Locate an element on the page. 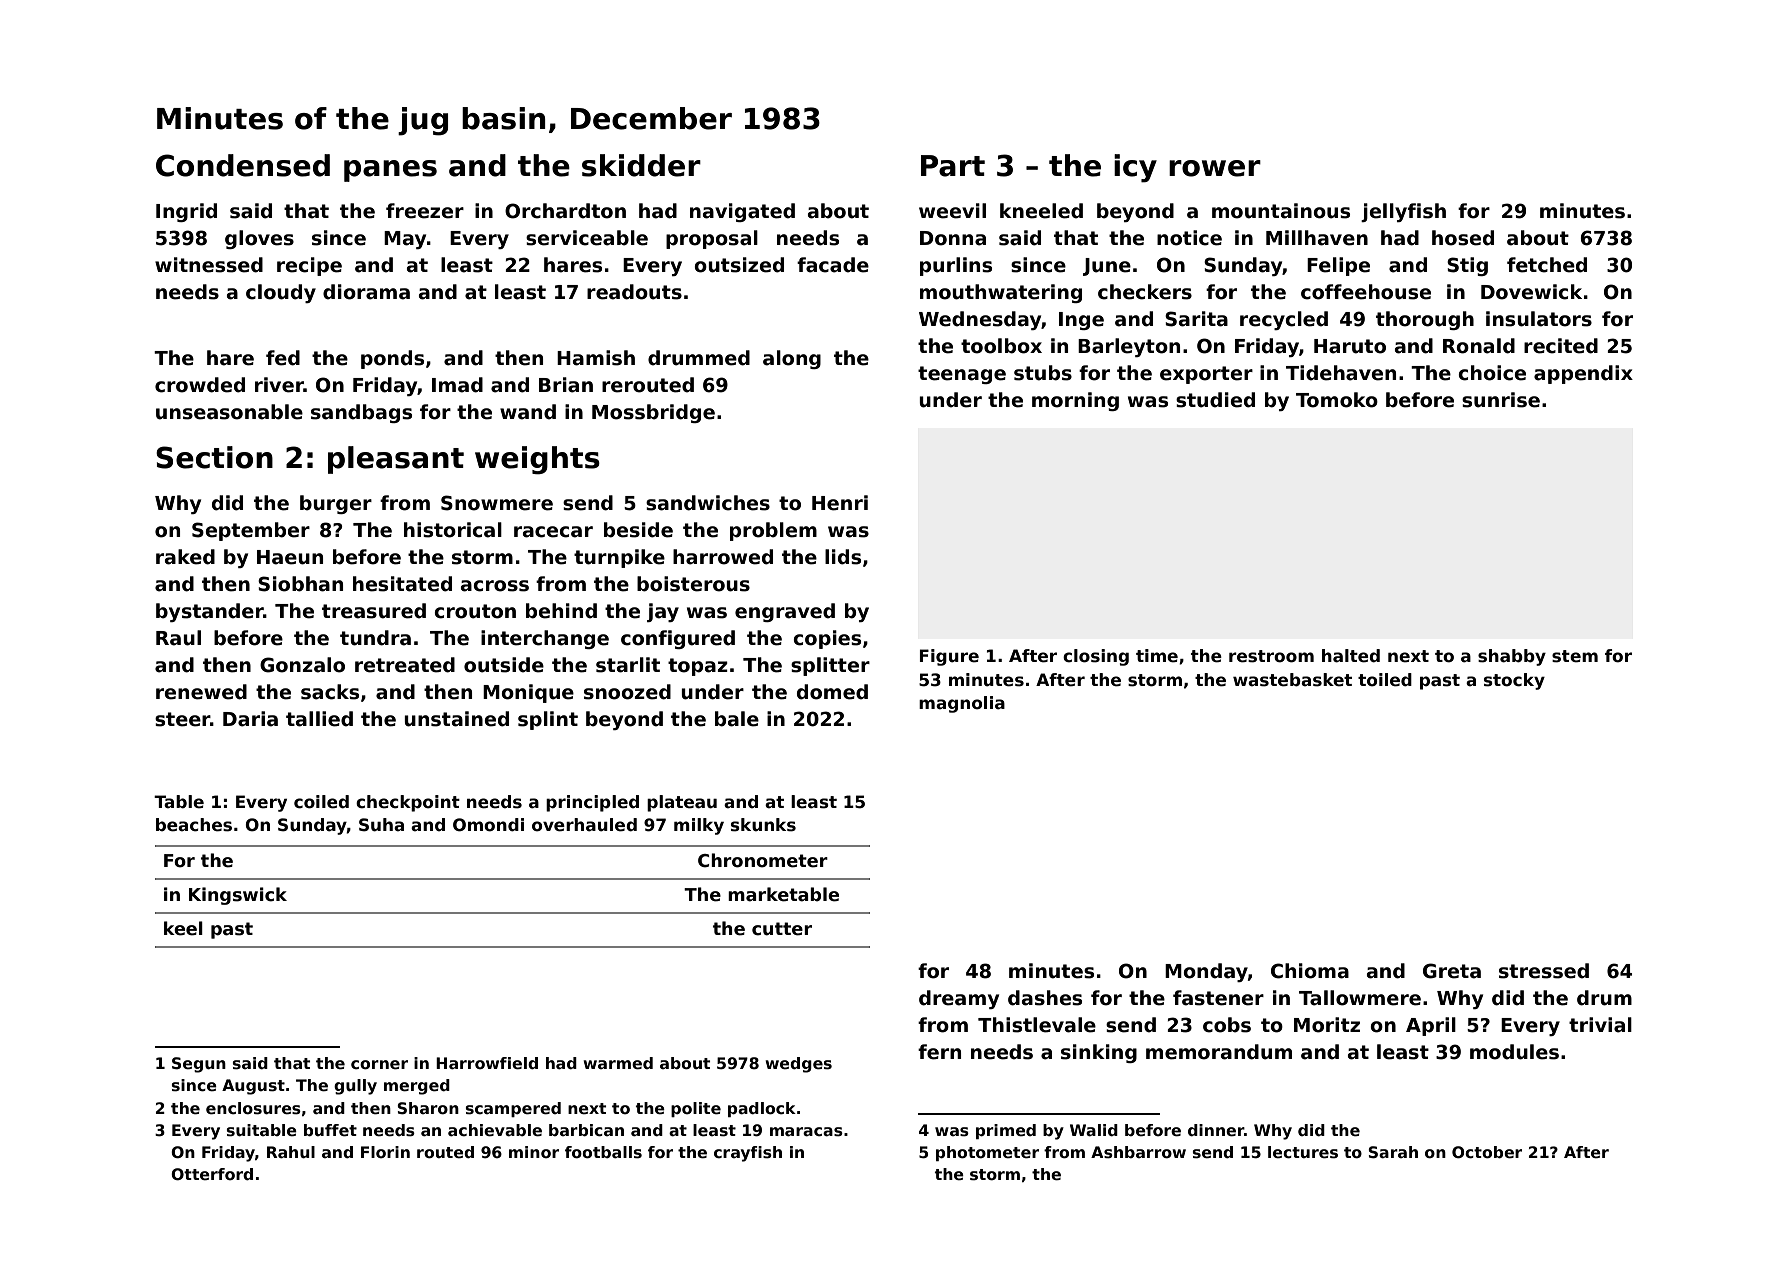 The width and height of the image is (1788, 1264). burger is located at coordinates (336, 504).
